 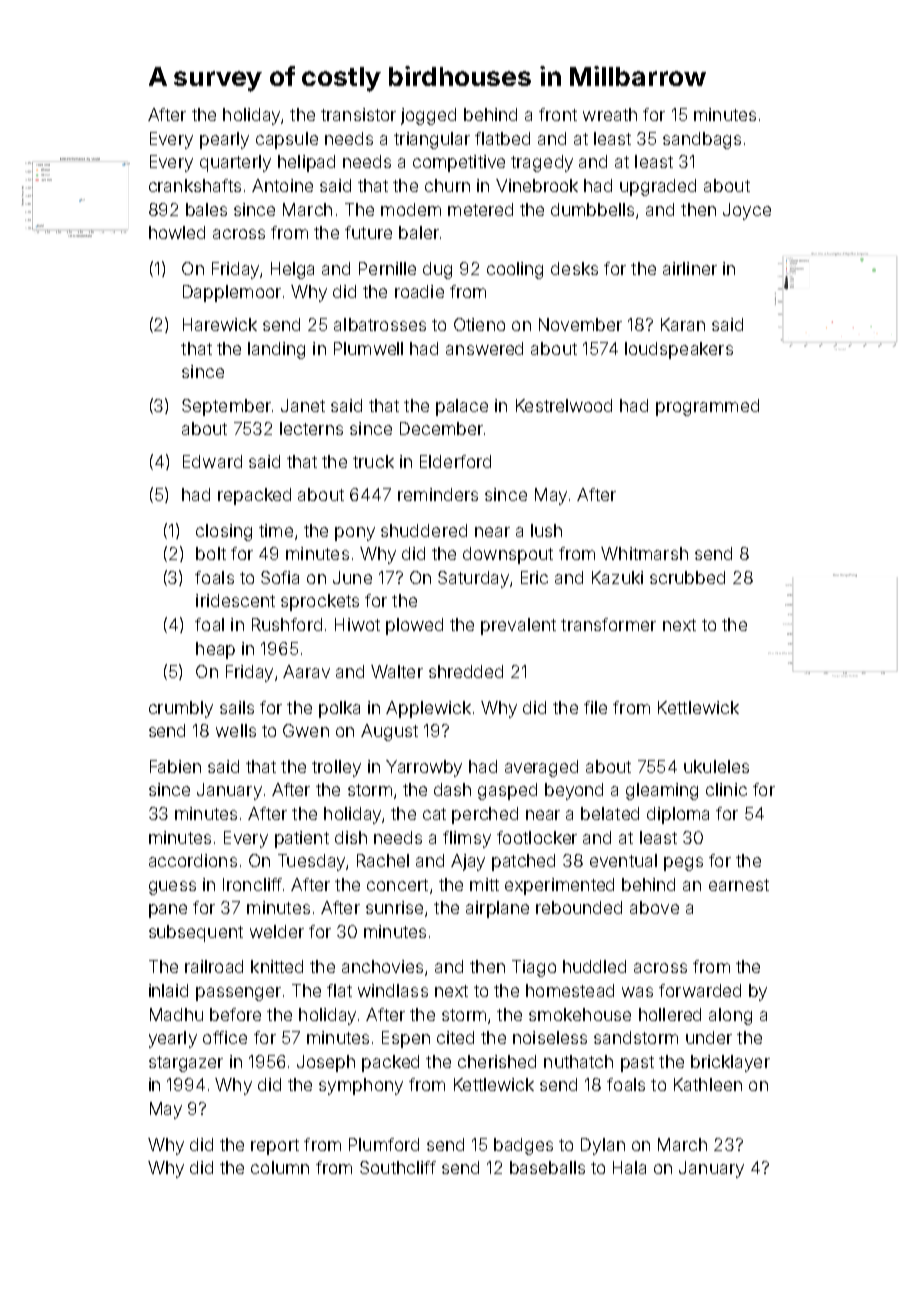 I want to click on wreath, so click(x=610, y=114).
